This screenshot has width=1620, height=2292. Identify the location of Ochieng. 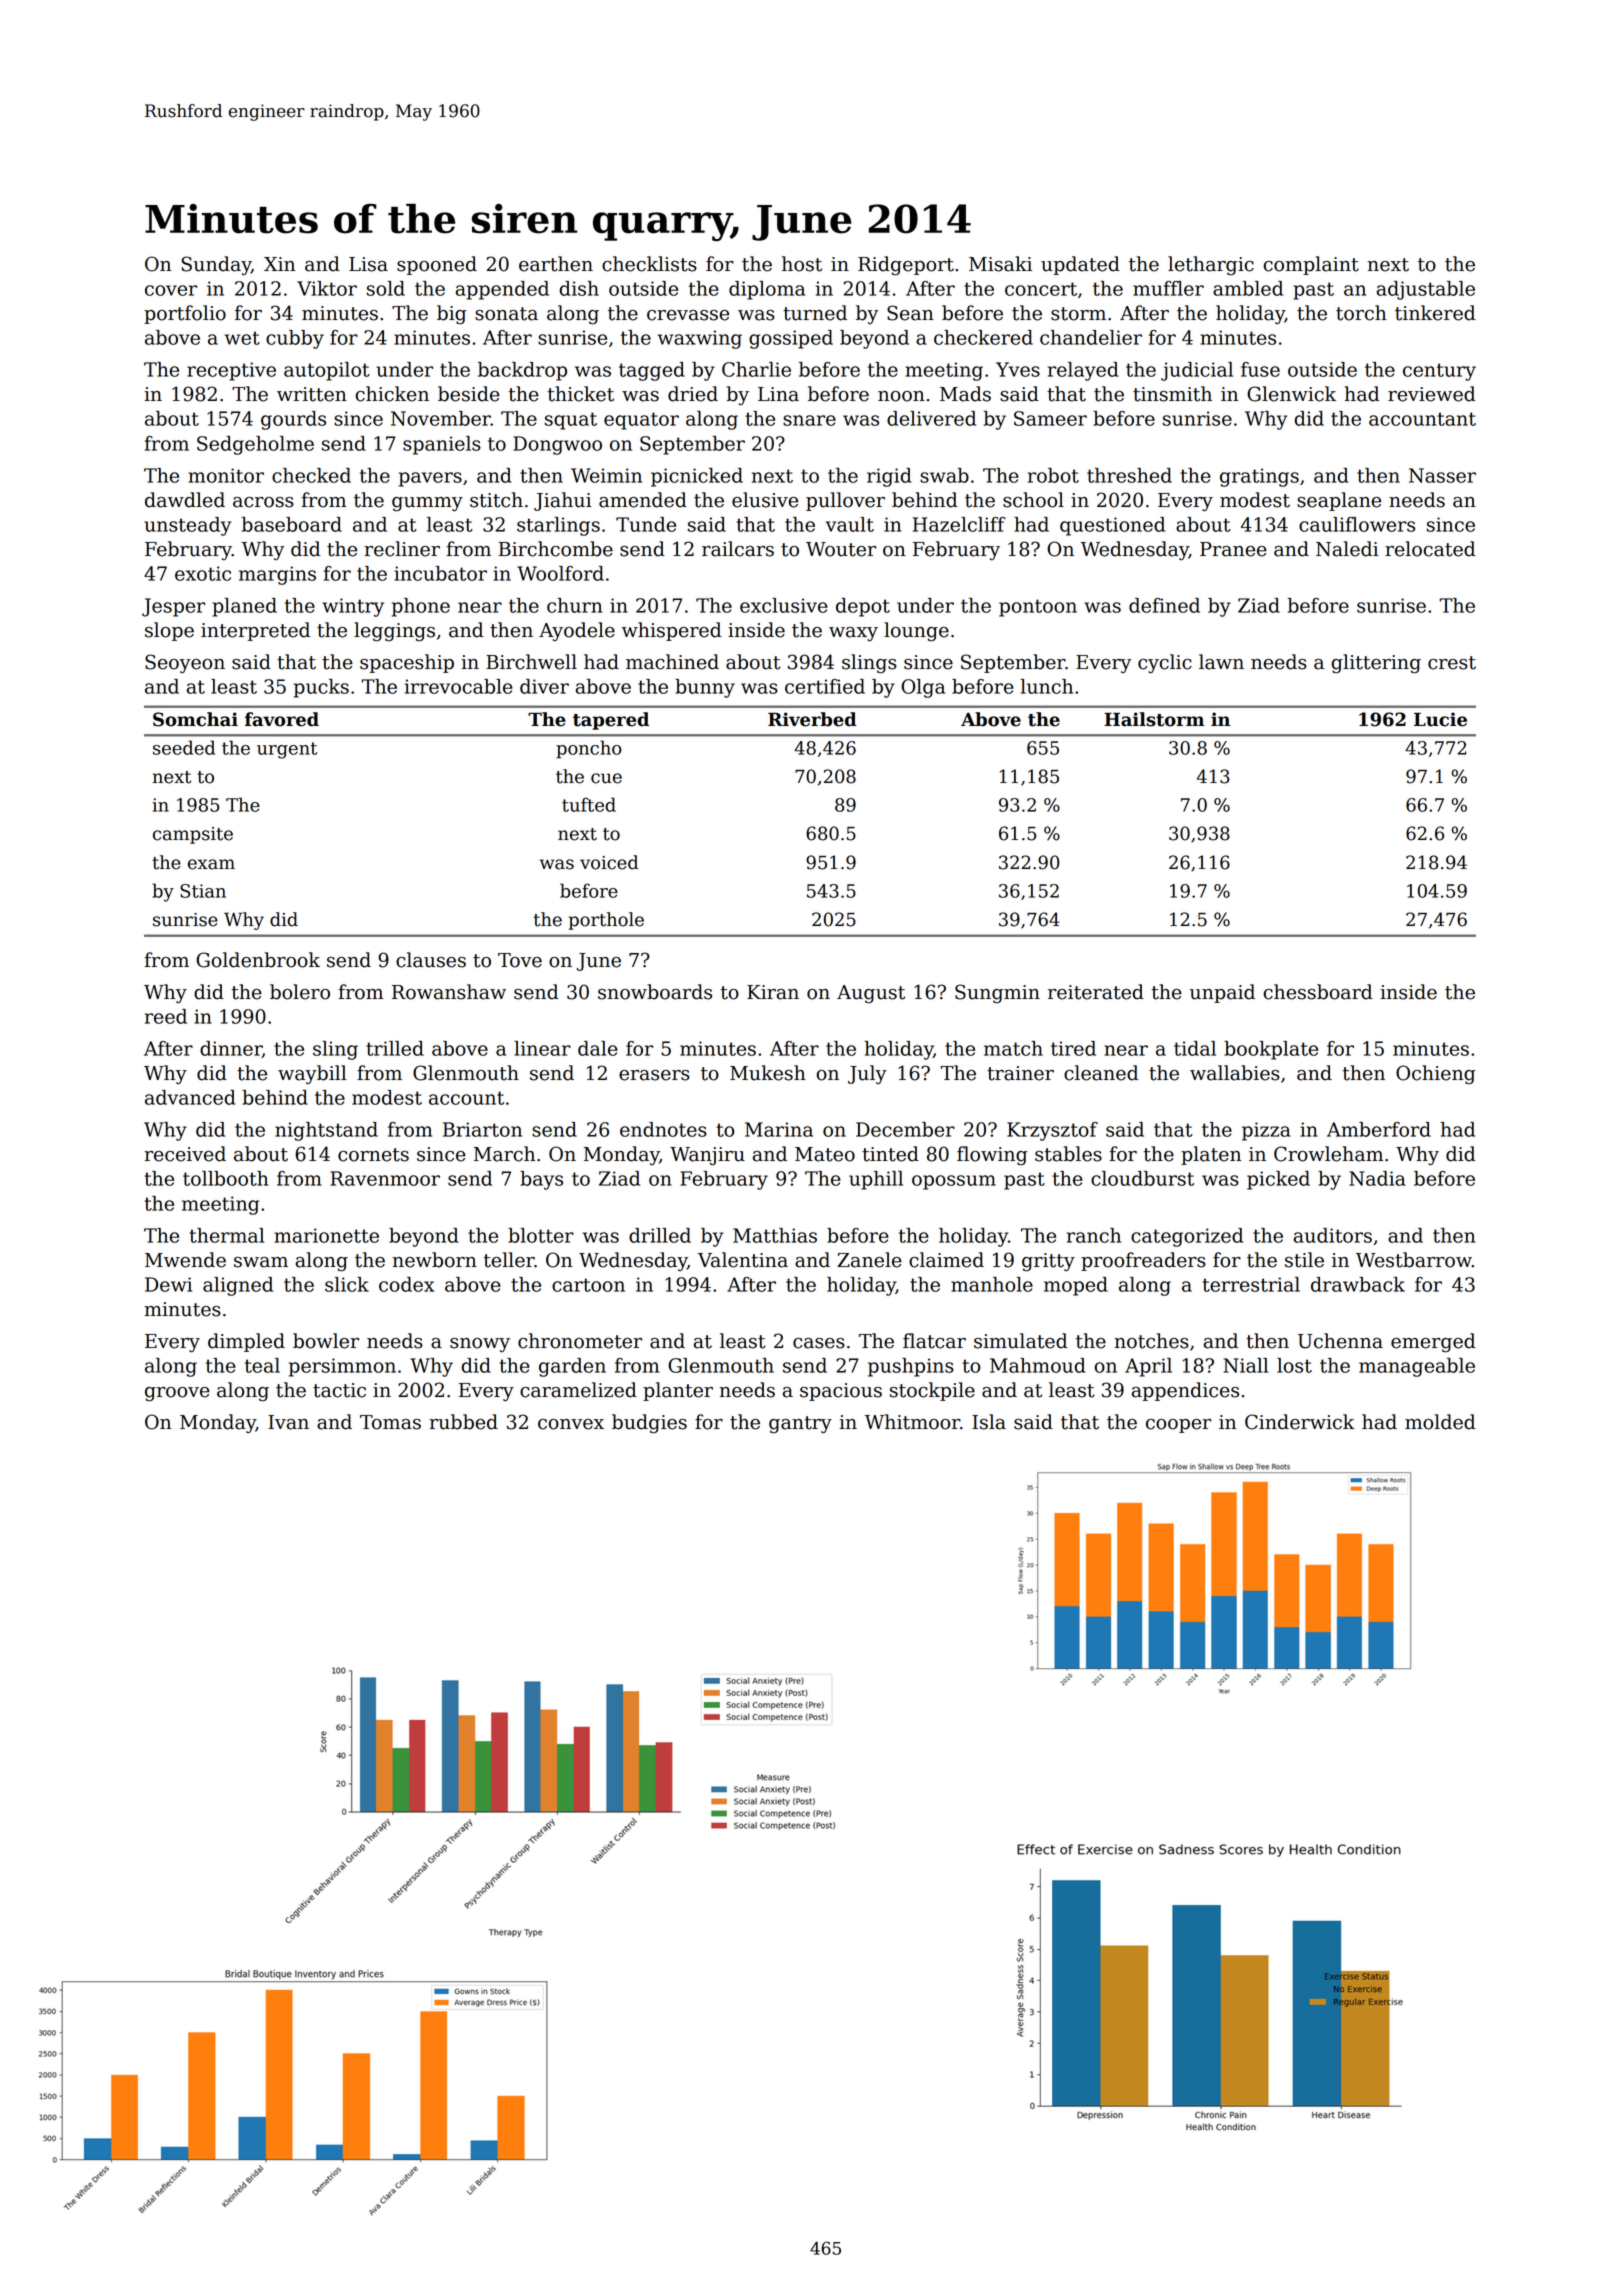
(1436, 1075).
